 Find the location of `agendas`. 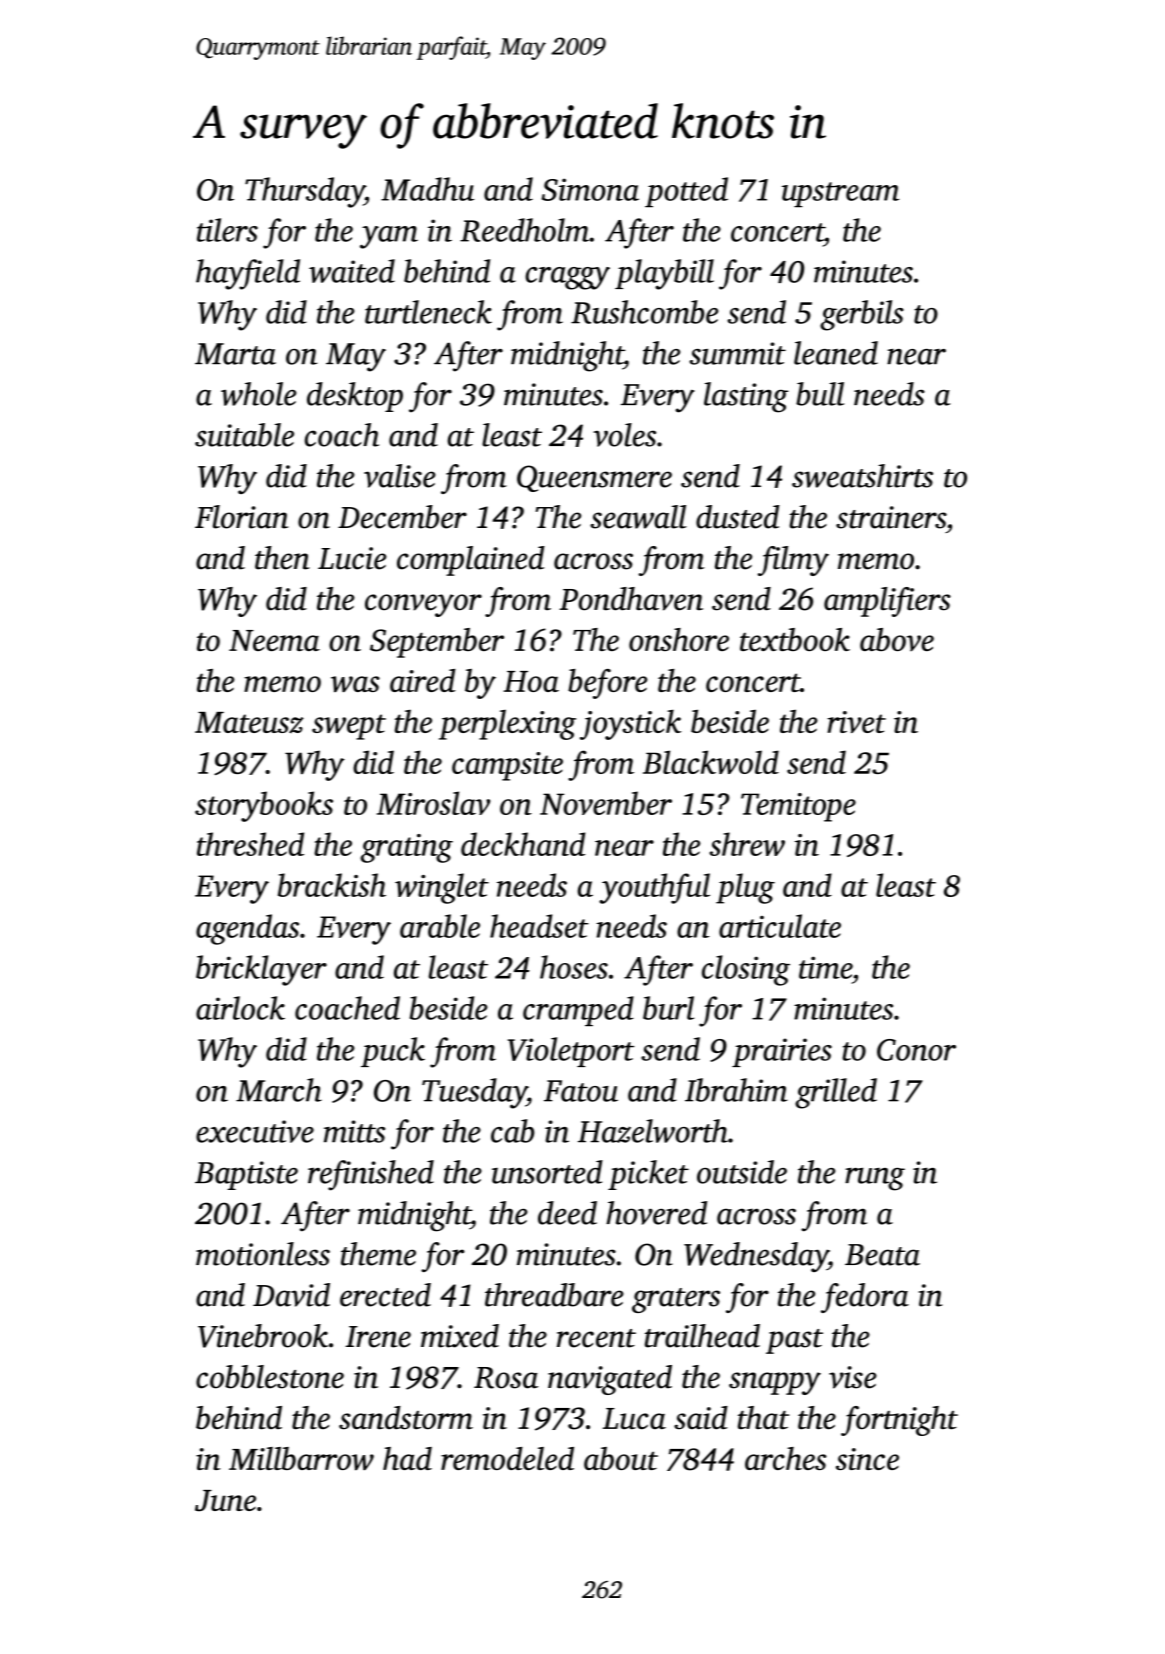

agendas is located at coordinates (247, 929).
